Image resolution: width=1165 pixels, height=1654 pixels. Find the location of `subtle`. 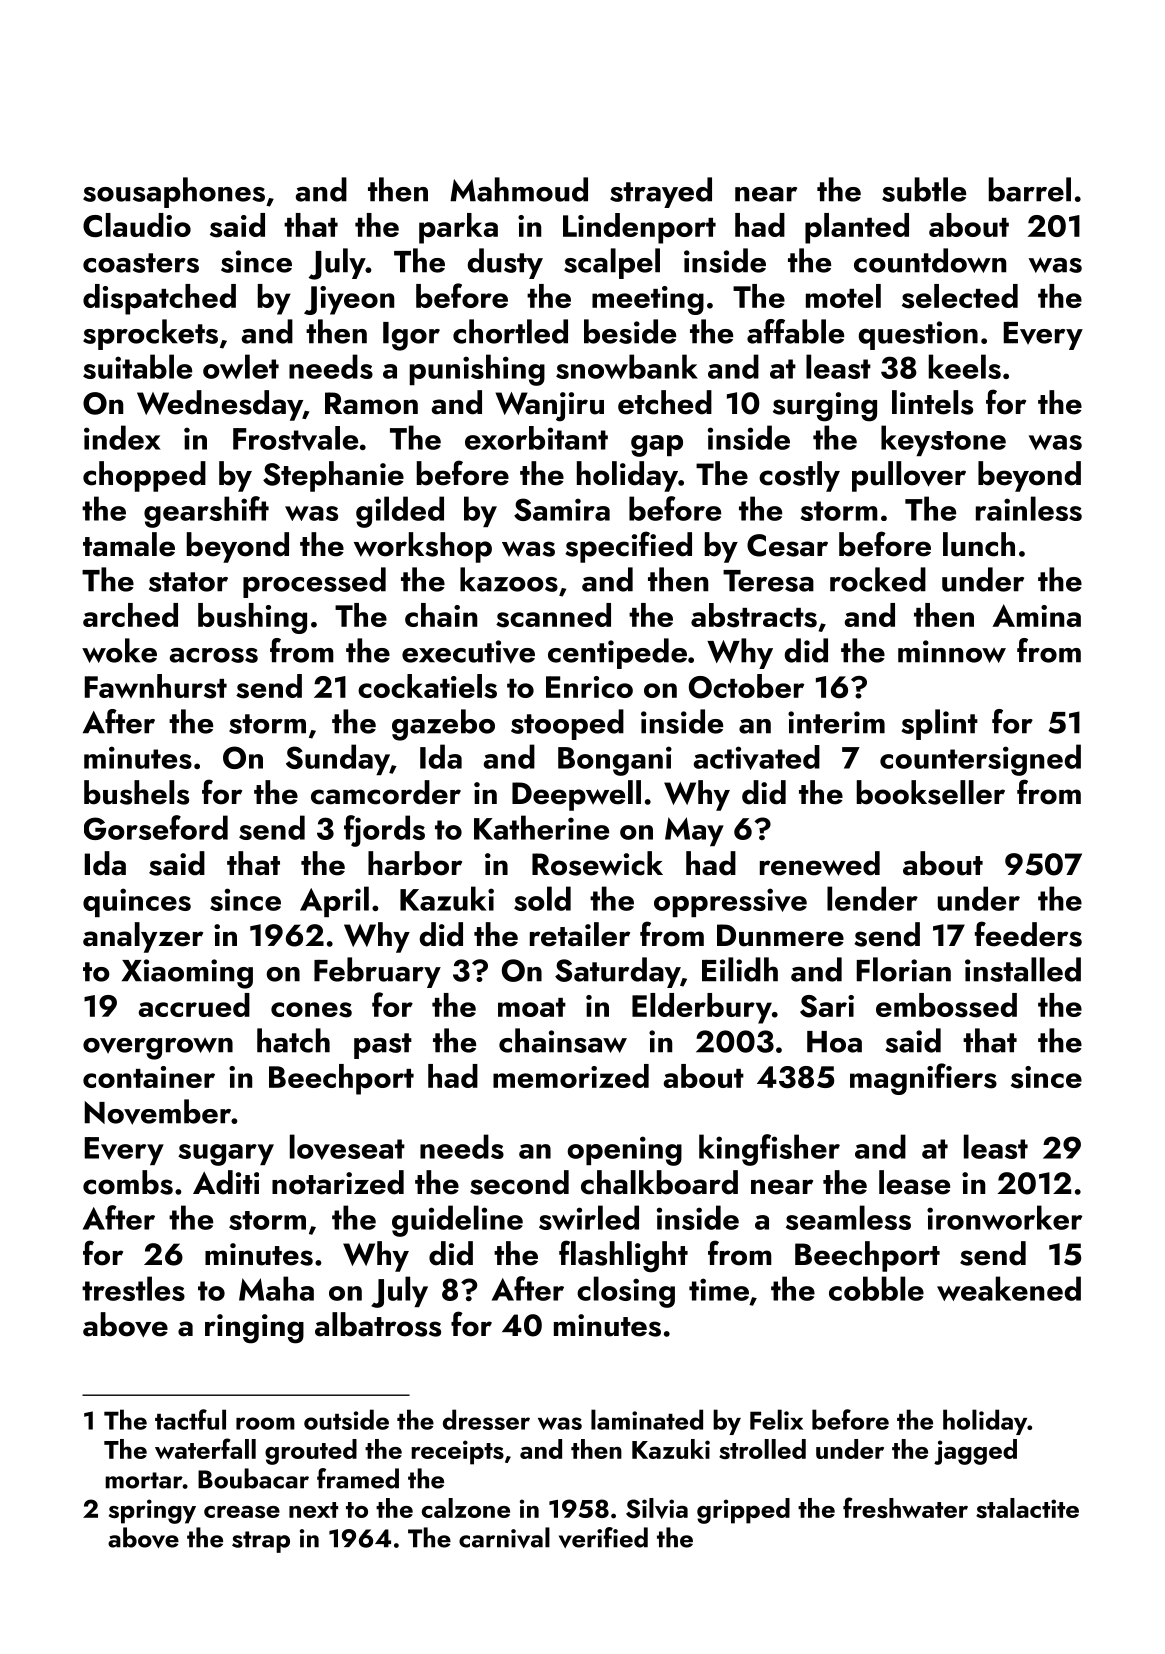

subtle is located at coordinates (924, 189).
